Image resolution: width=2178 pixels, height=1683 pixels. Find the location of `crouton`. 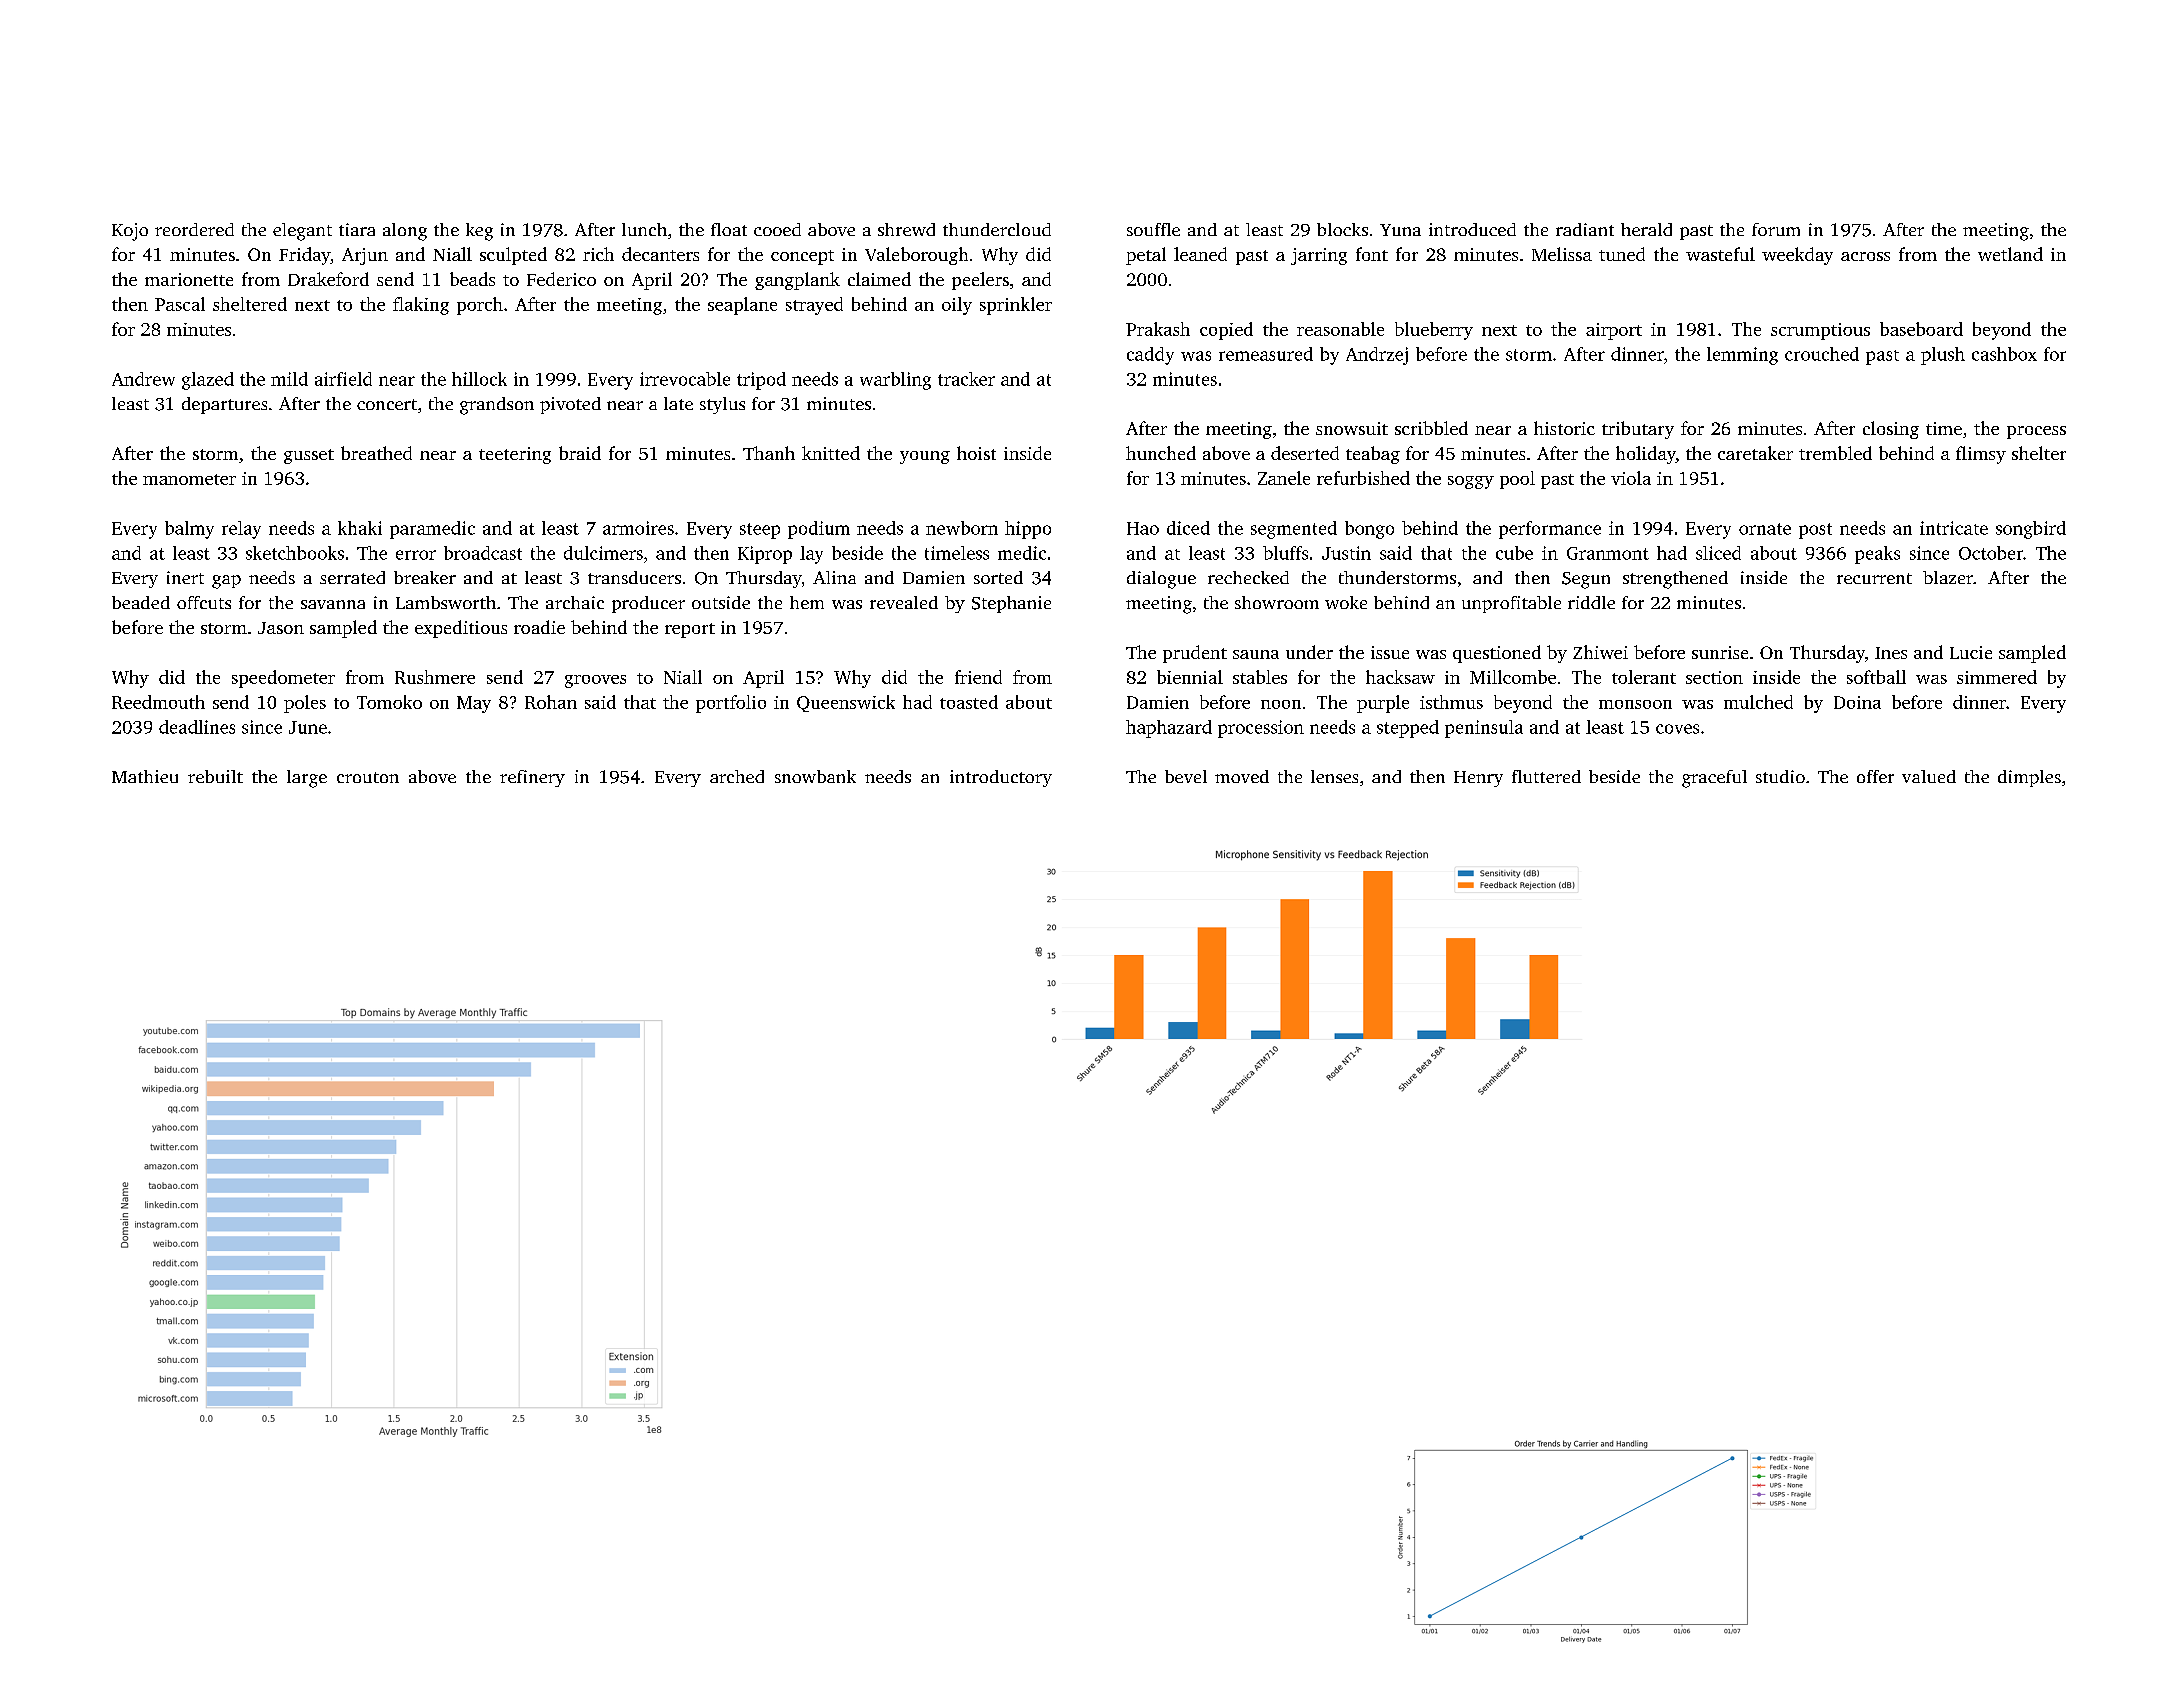

crouton is located at coordinates (368, 777).
